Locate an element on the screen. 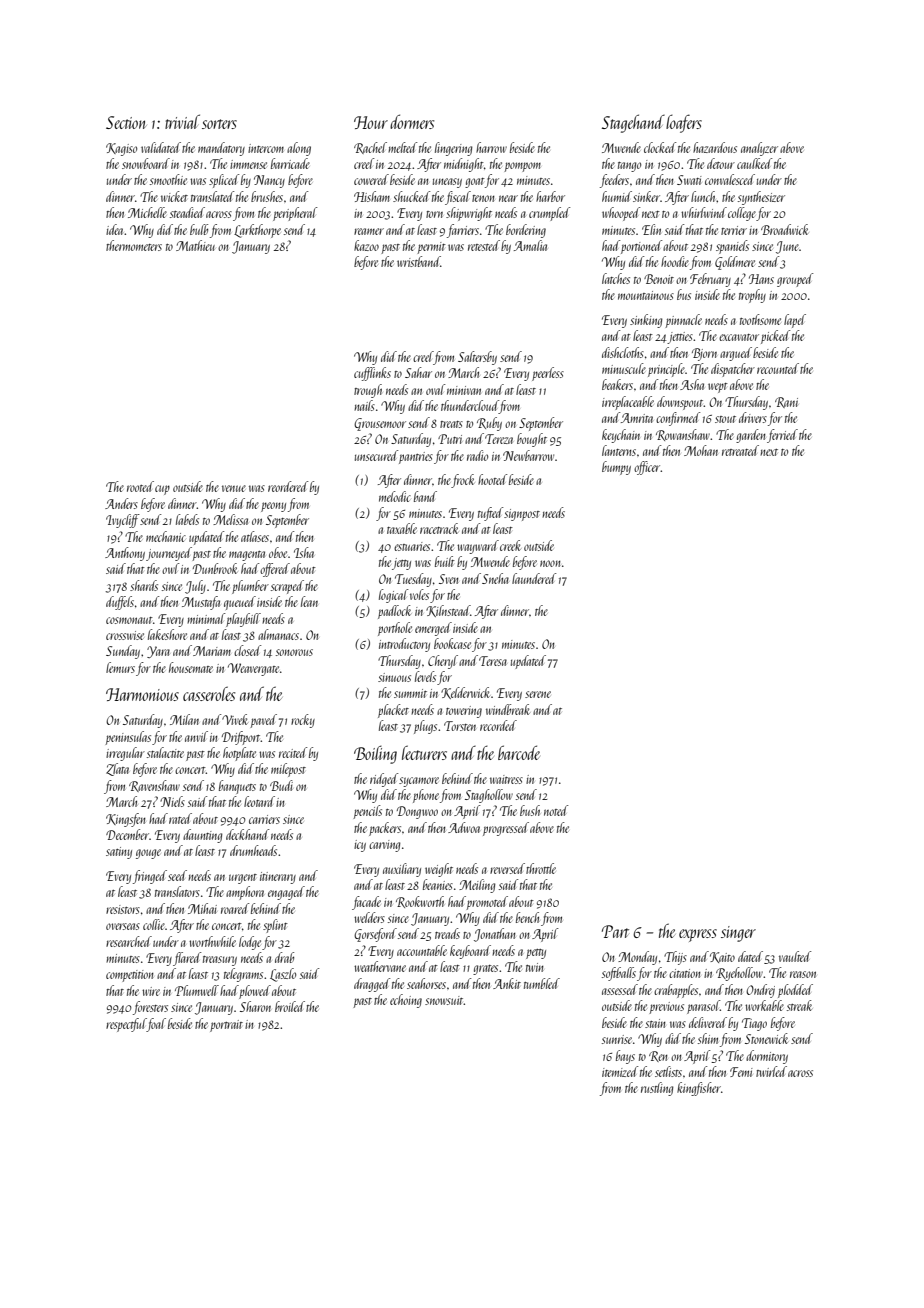  weathervane is located at coordinates (380, 966).
